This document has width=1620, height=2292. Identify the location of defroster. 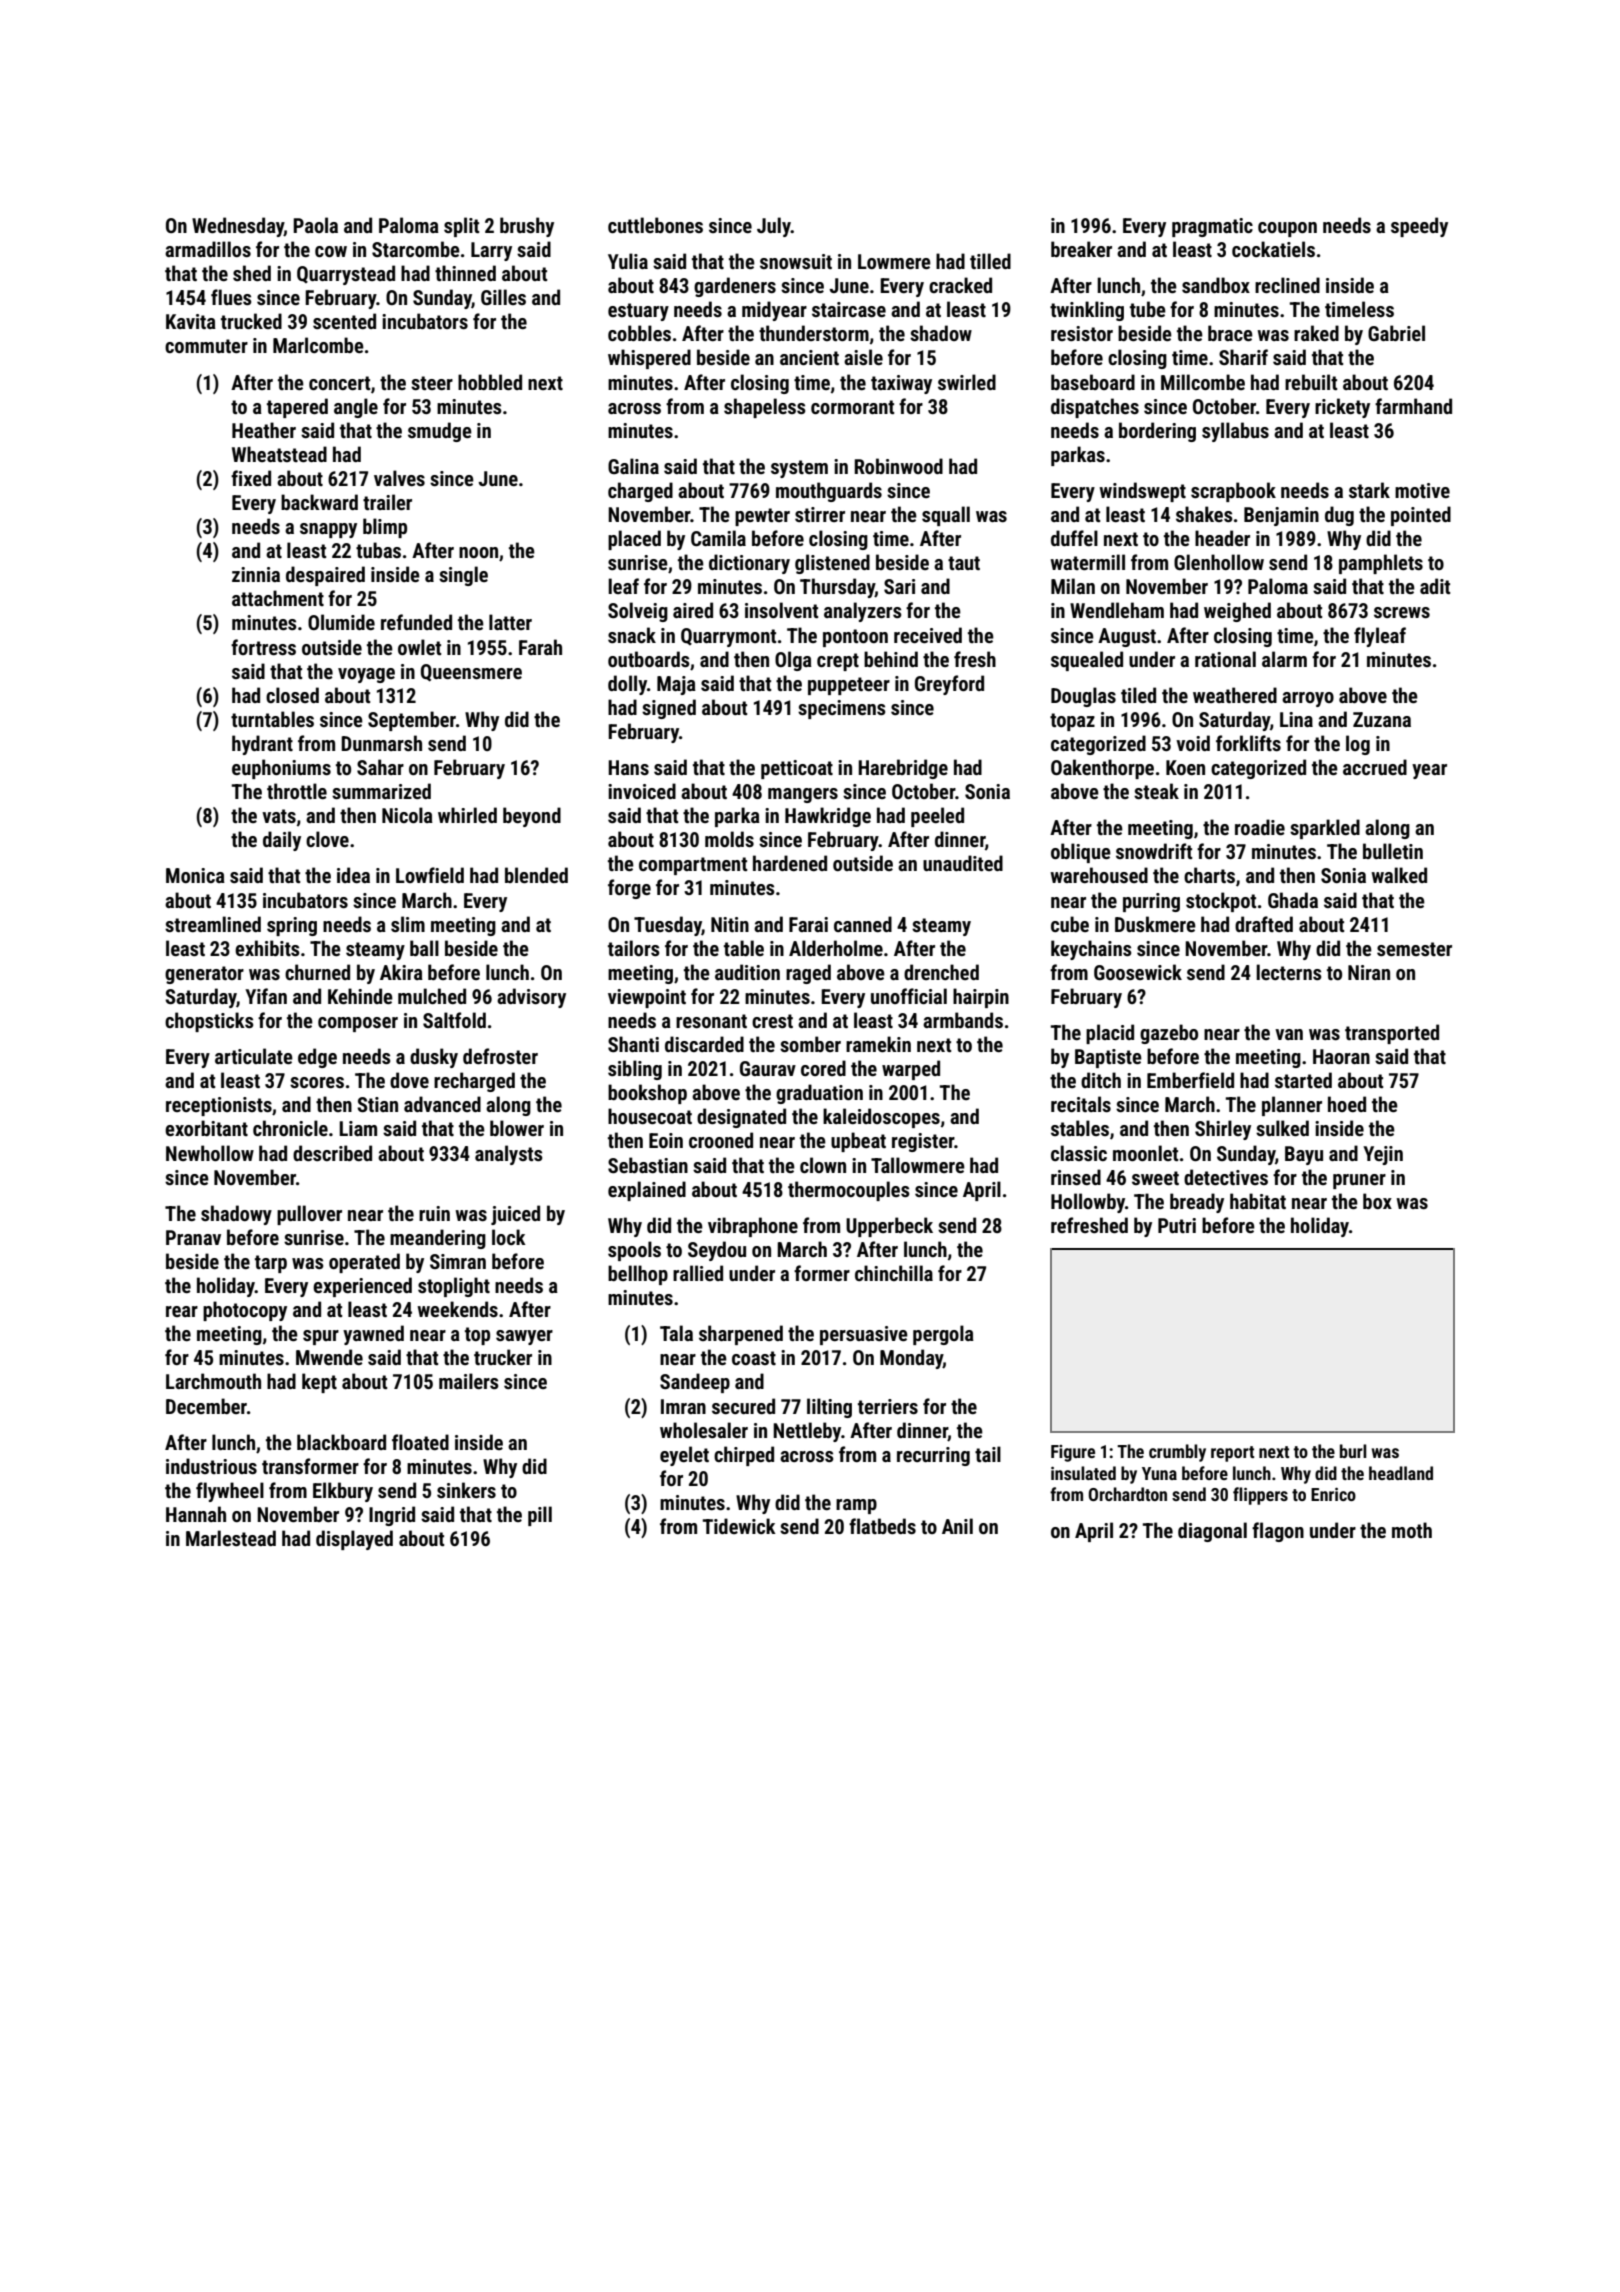
(500, 1056).
